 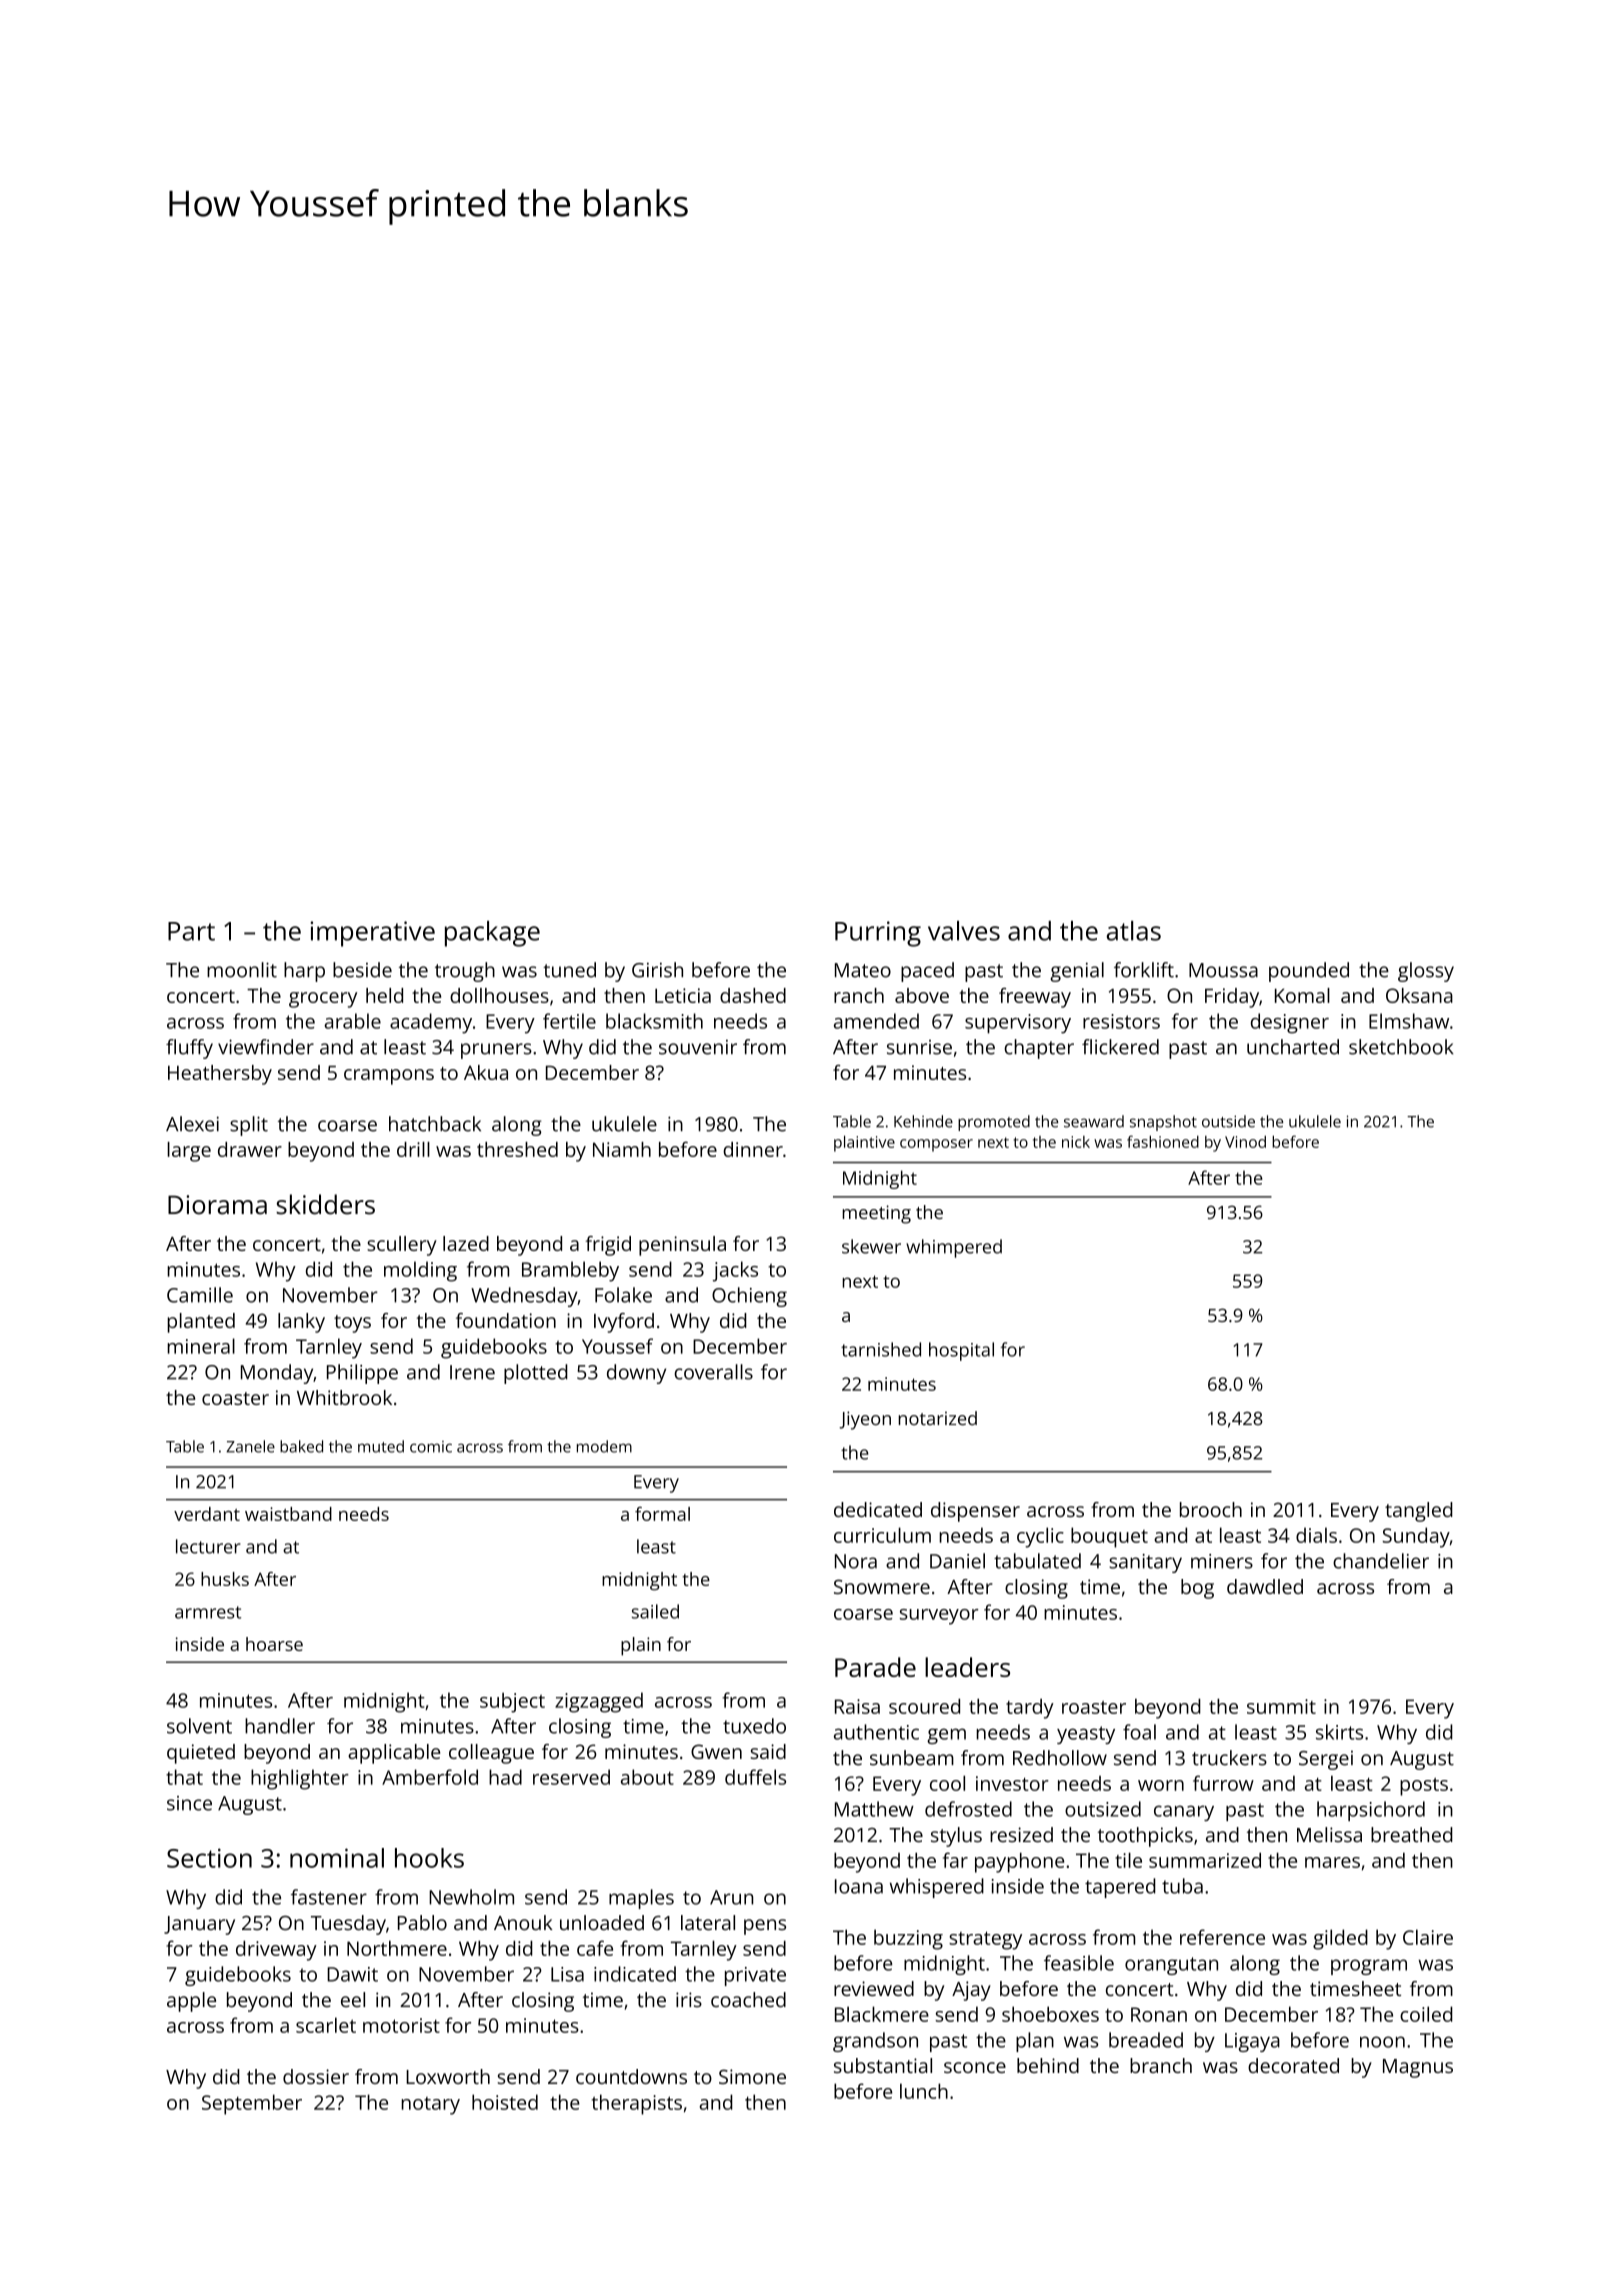 What do you see at coordinates (389, 1077) in the screenshot?
I see `crampons` at bounding box center [389, 1077].
